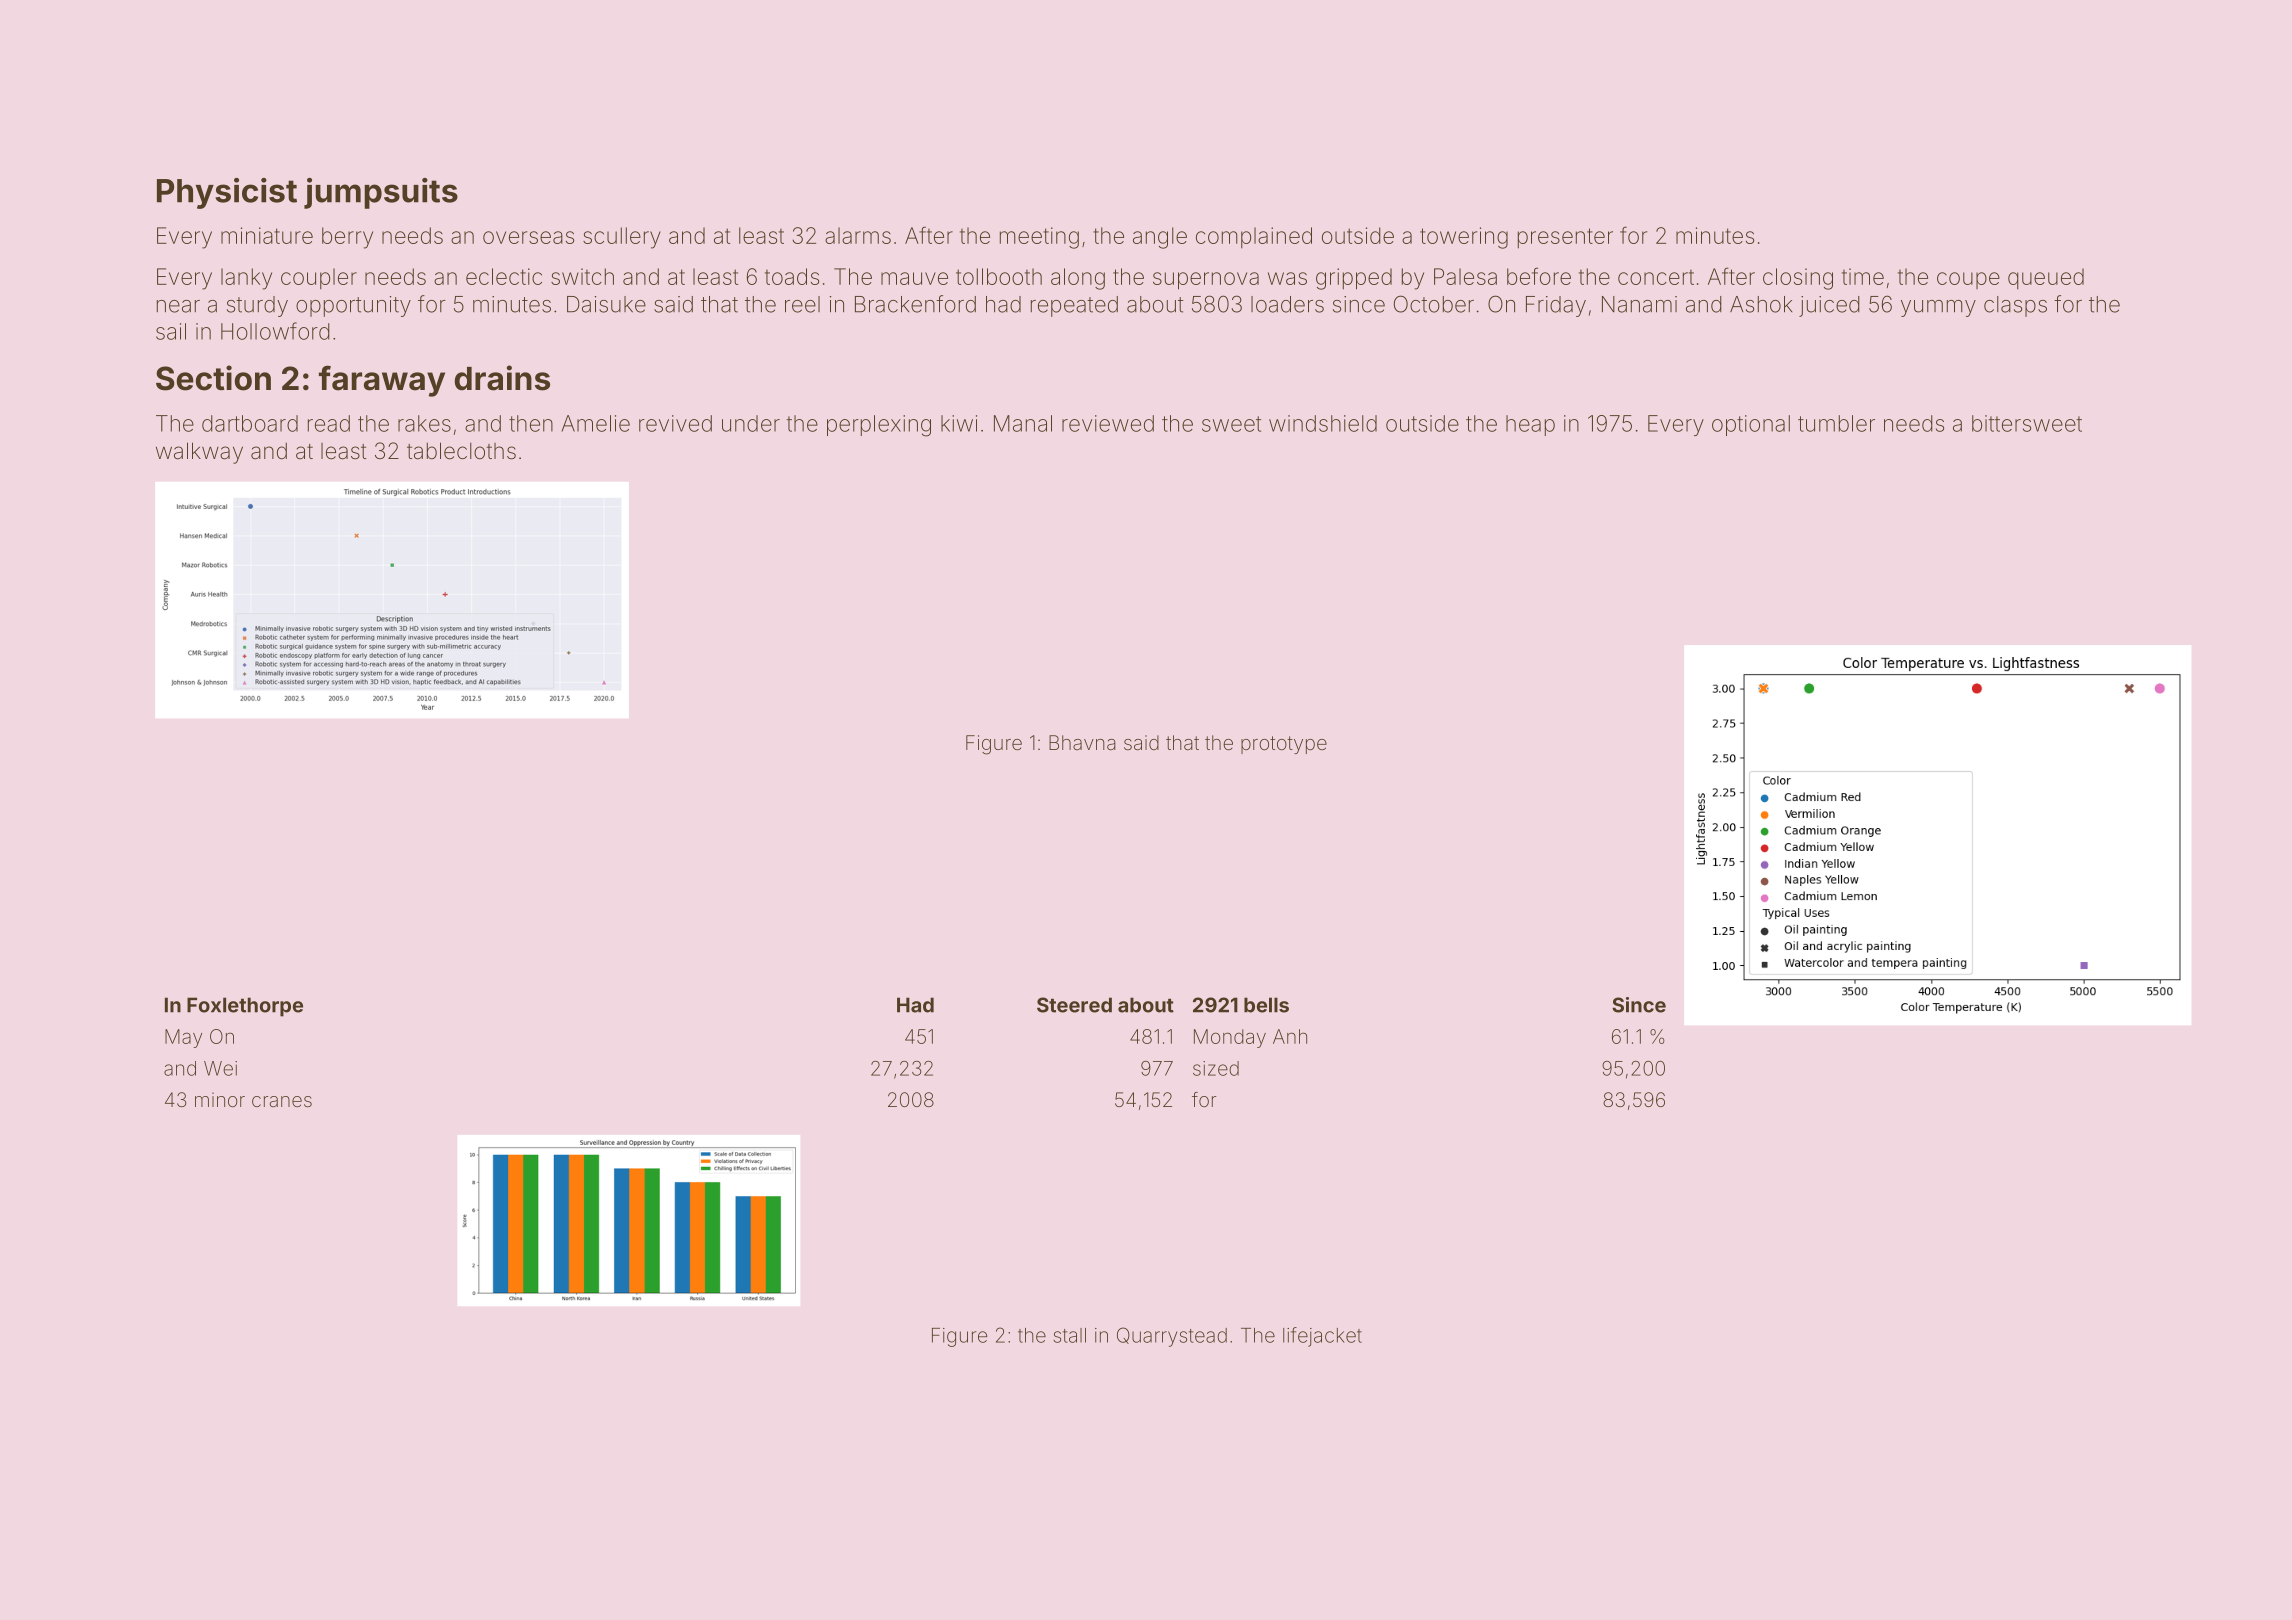 This screenshot has height=1620, width=2292. Describe the element at coordinates (1284, 745) in the screenshot. I see `prototype` at that location.
